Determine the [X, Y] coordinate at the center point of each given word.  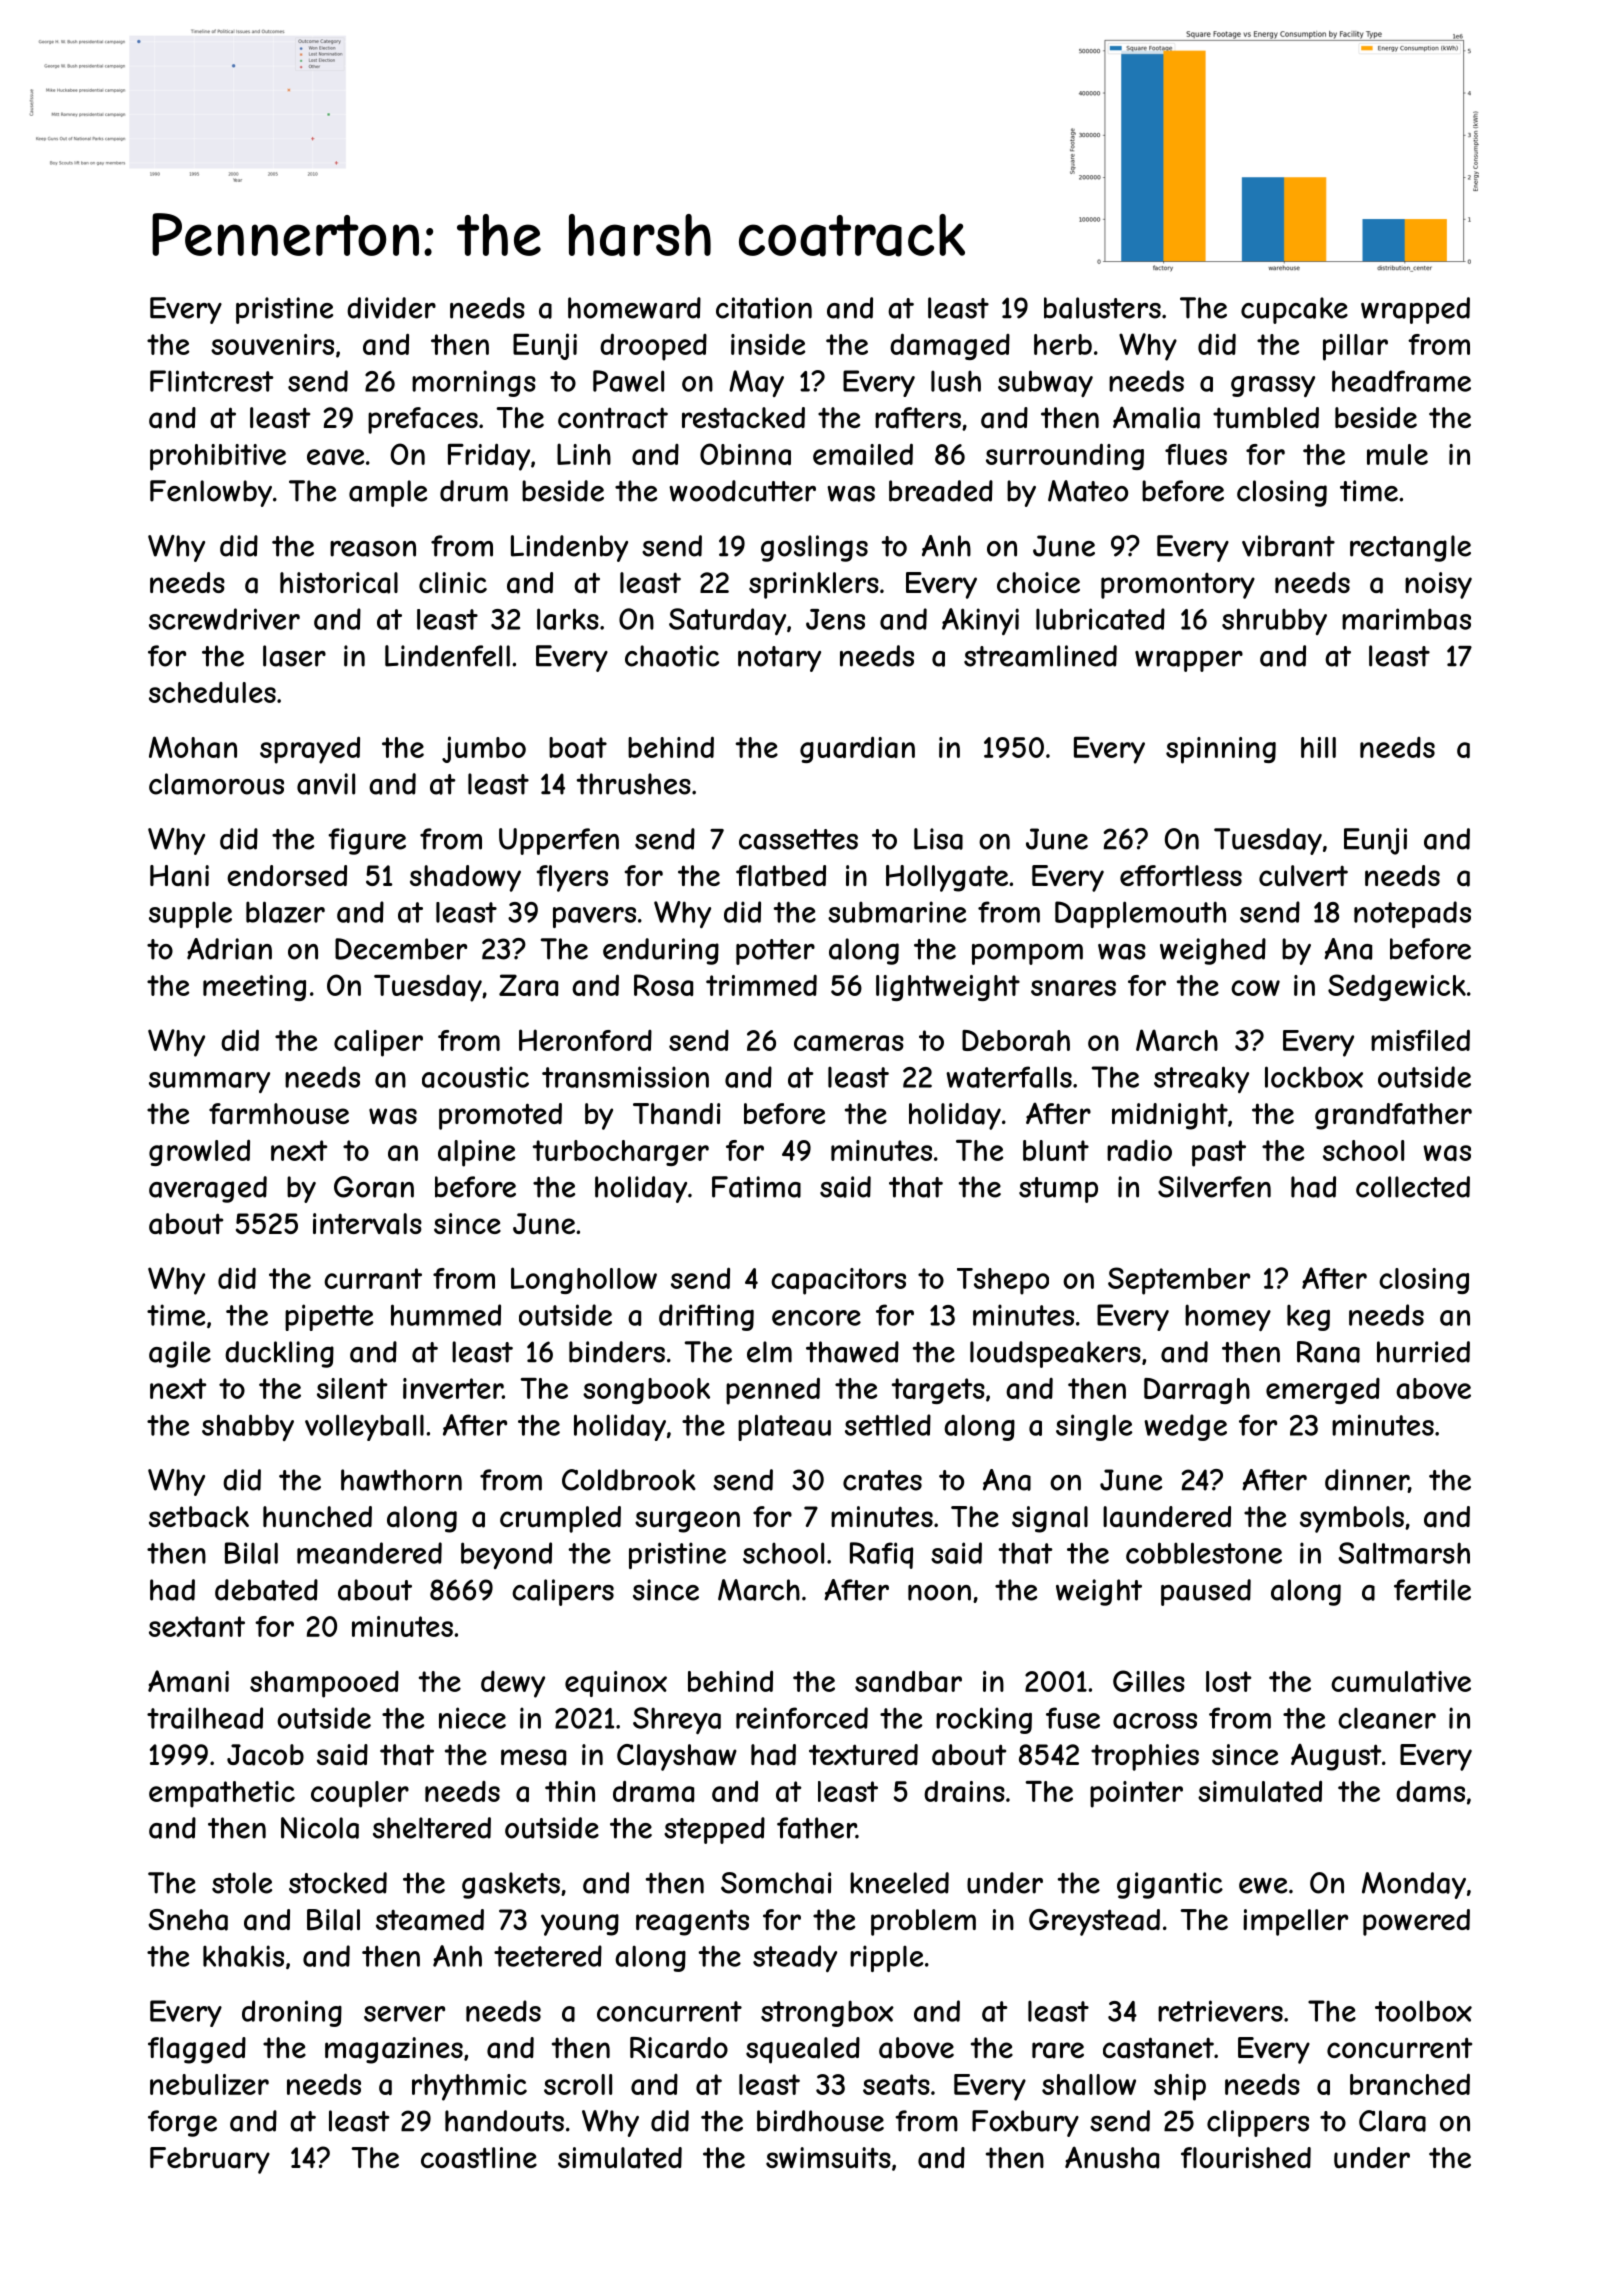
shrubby [1274, 621]
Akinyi [980, 621]
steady [795, 1958]
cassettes [798, 839]
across [1155, 1721]
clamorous [216, 784]
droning [292, 2013]
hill [1318, 747]
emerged [1323, 1391]
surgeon [687, 1522]
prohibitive [218, 457]
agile [180, 1354]
